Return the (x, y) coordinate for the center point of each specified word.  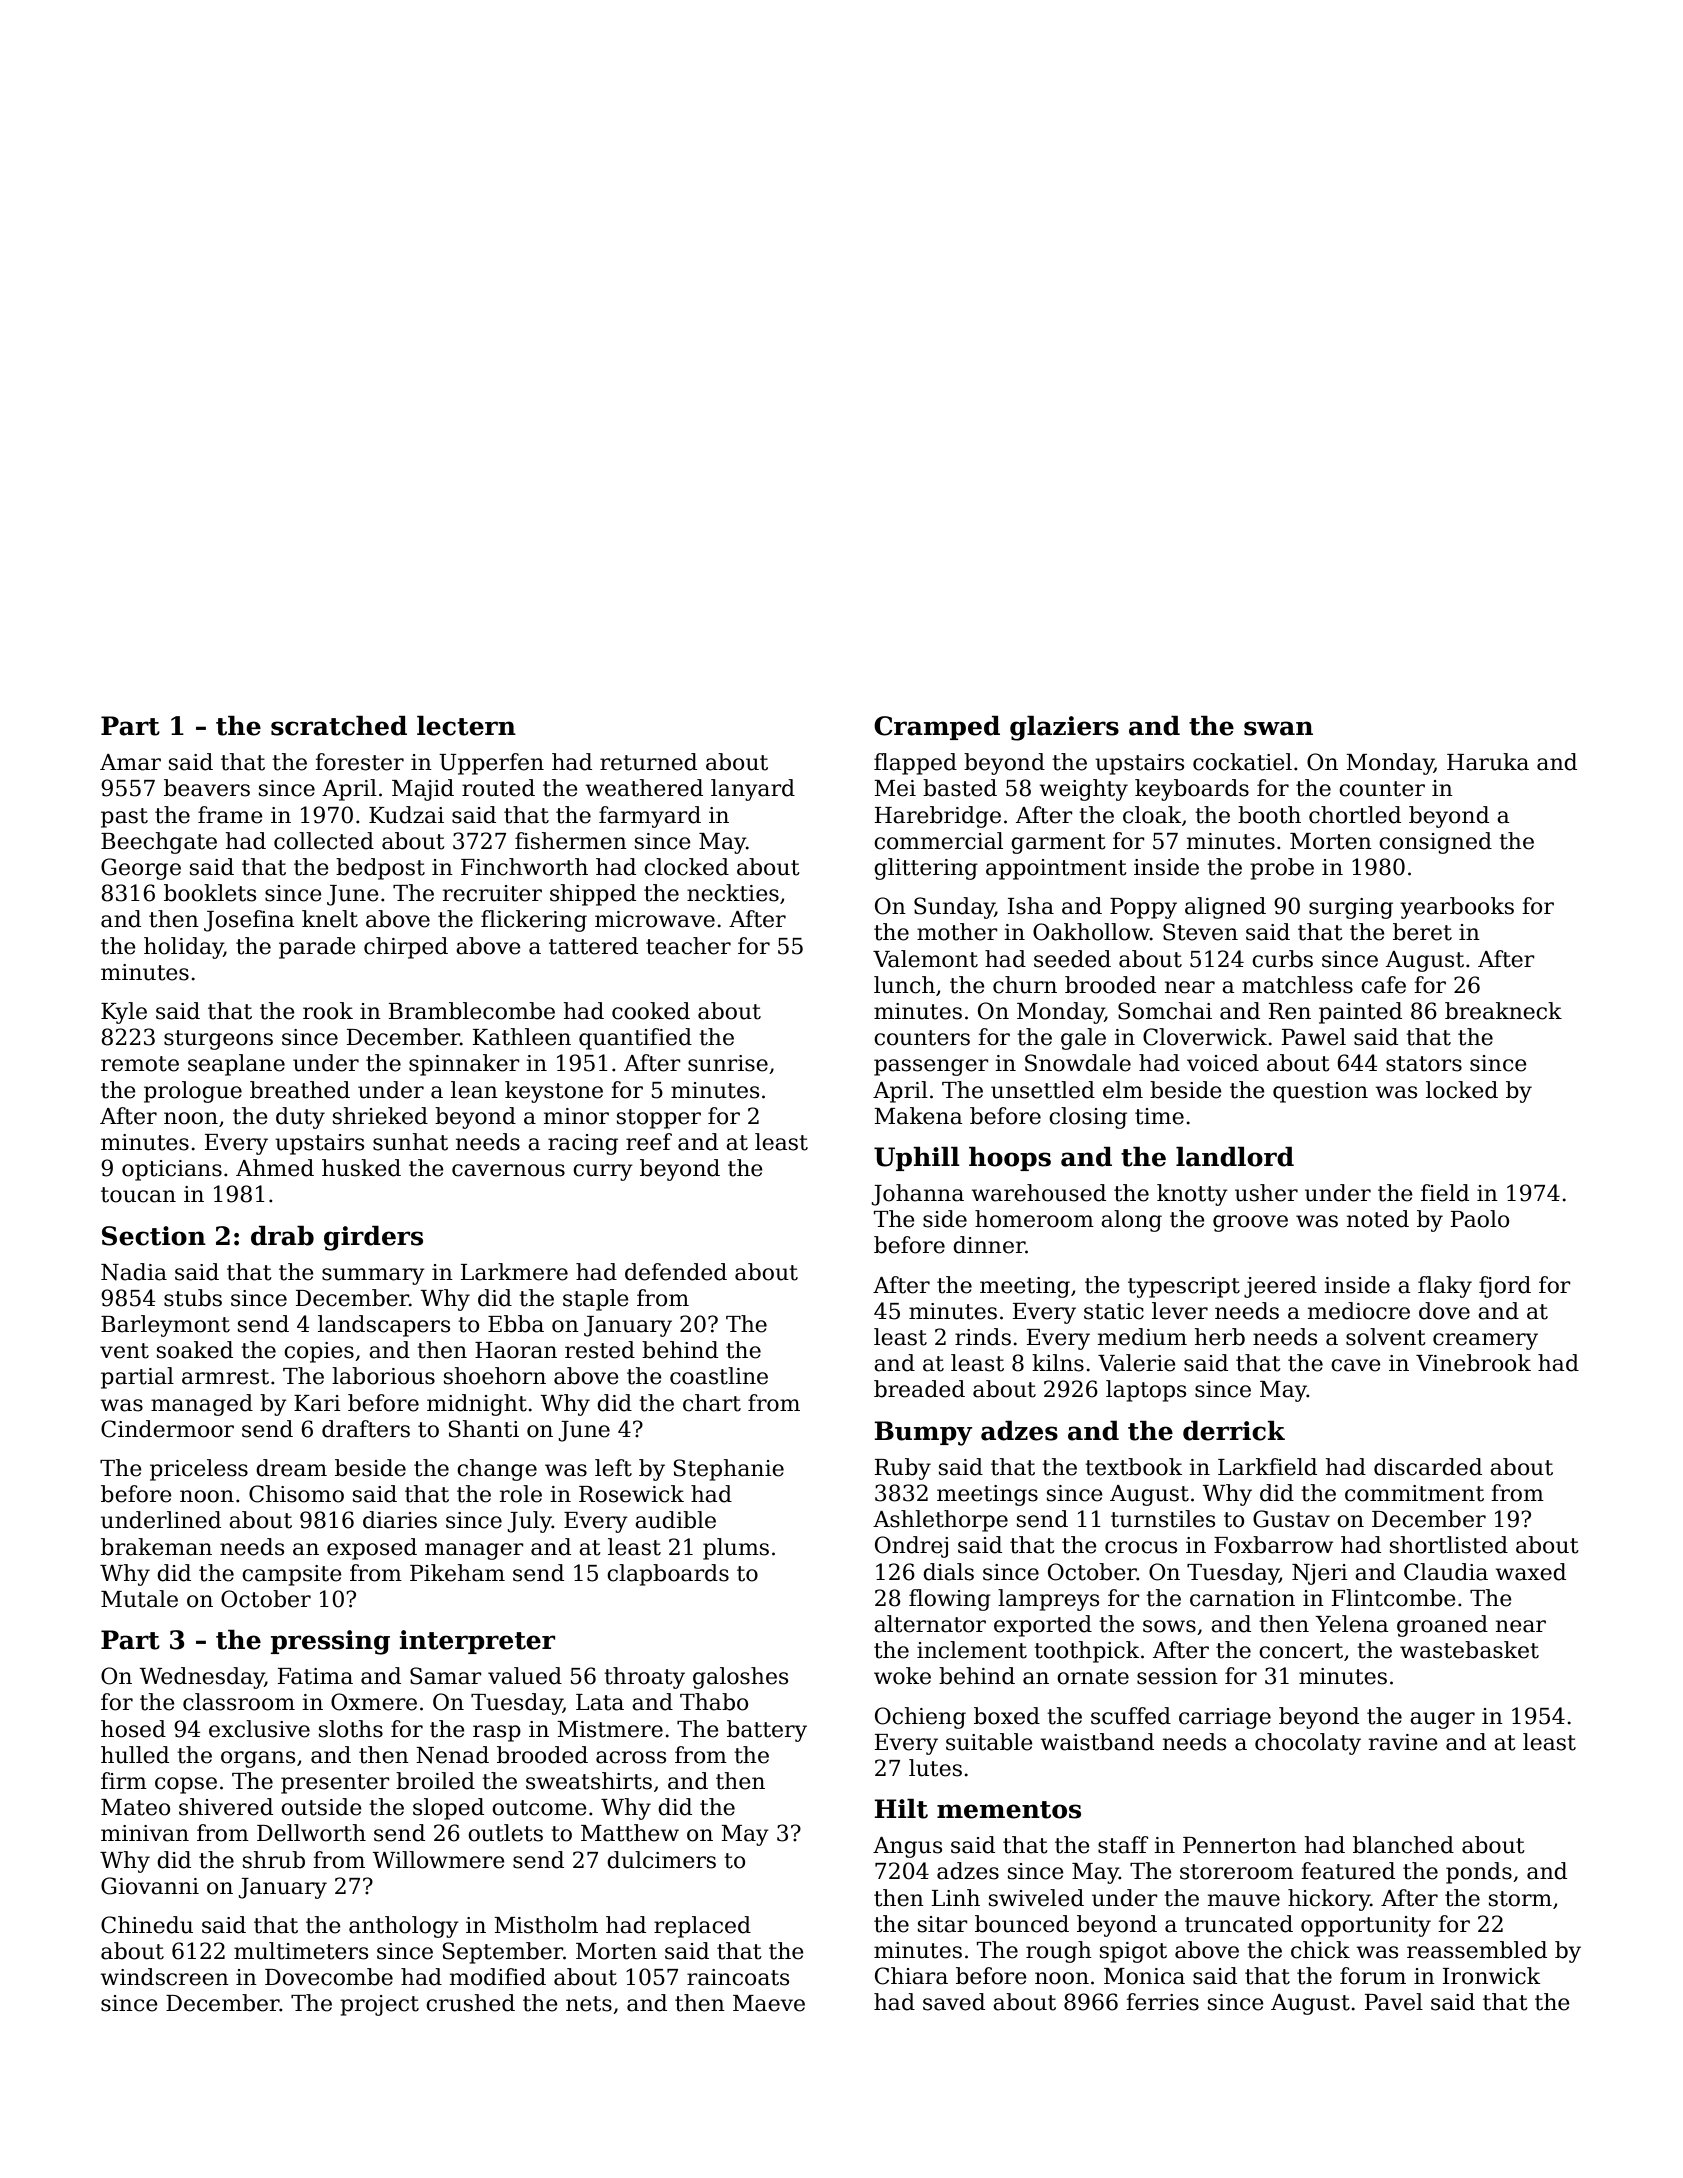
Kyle (124, 1013)
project (379, 2005)
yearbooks (1457, 908)
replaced (702, 1927)
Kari (317, 1403)
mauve (1244, 1900)
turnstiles (1163, 1519)
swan (1278, 728)
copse (186, 1785)
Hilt (901, 1809)
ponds (1479, 1873)
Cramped (937, 728)
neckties (733, 893)
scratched (339, 726)
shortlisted (1449, 1545)
